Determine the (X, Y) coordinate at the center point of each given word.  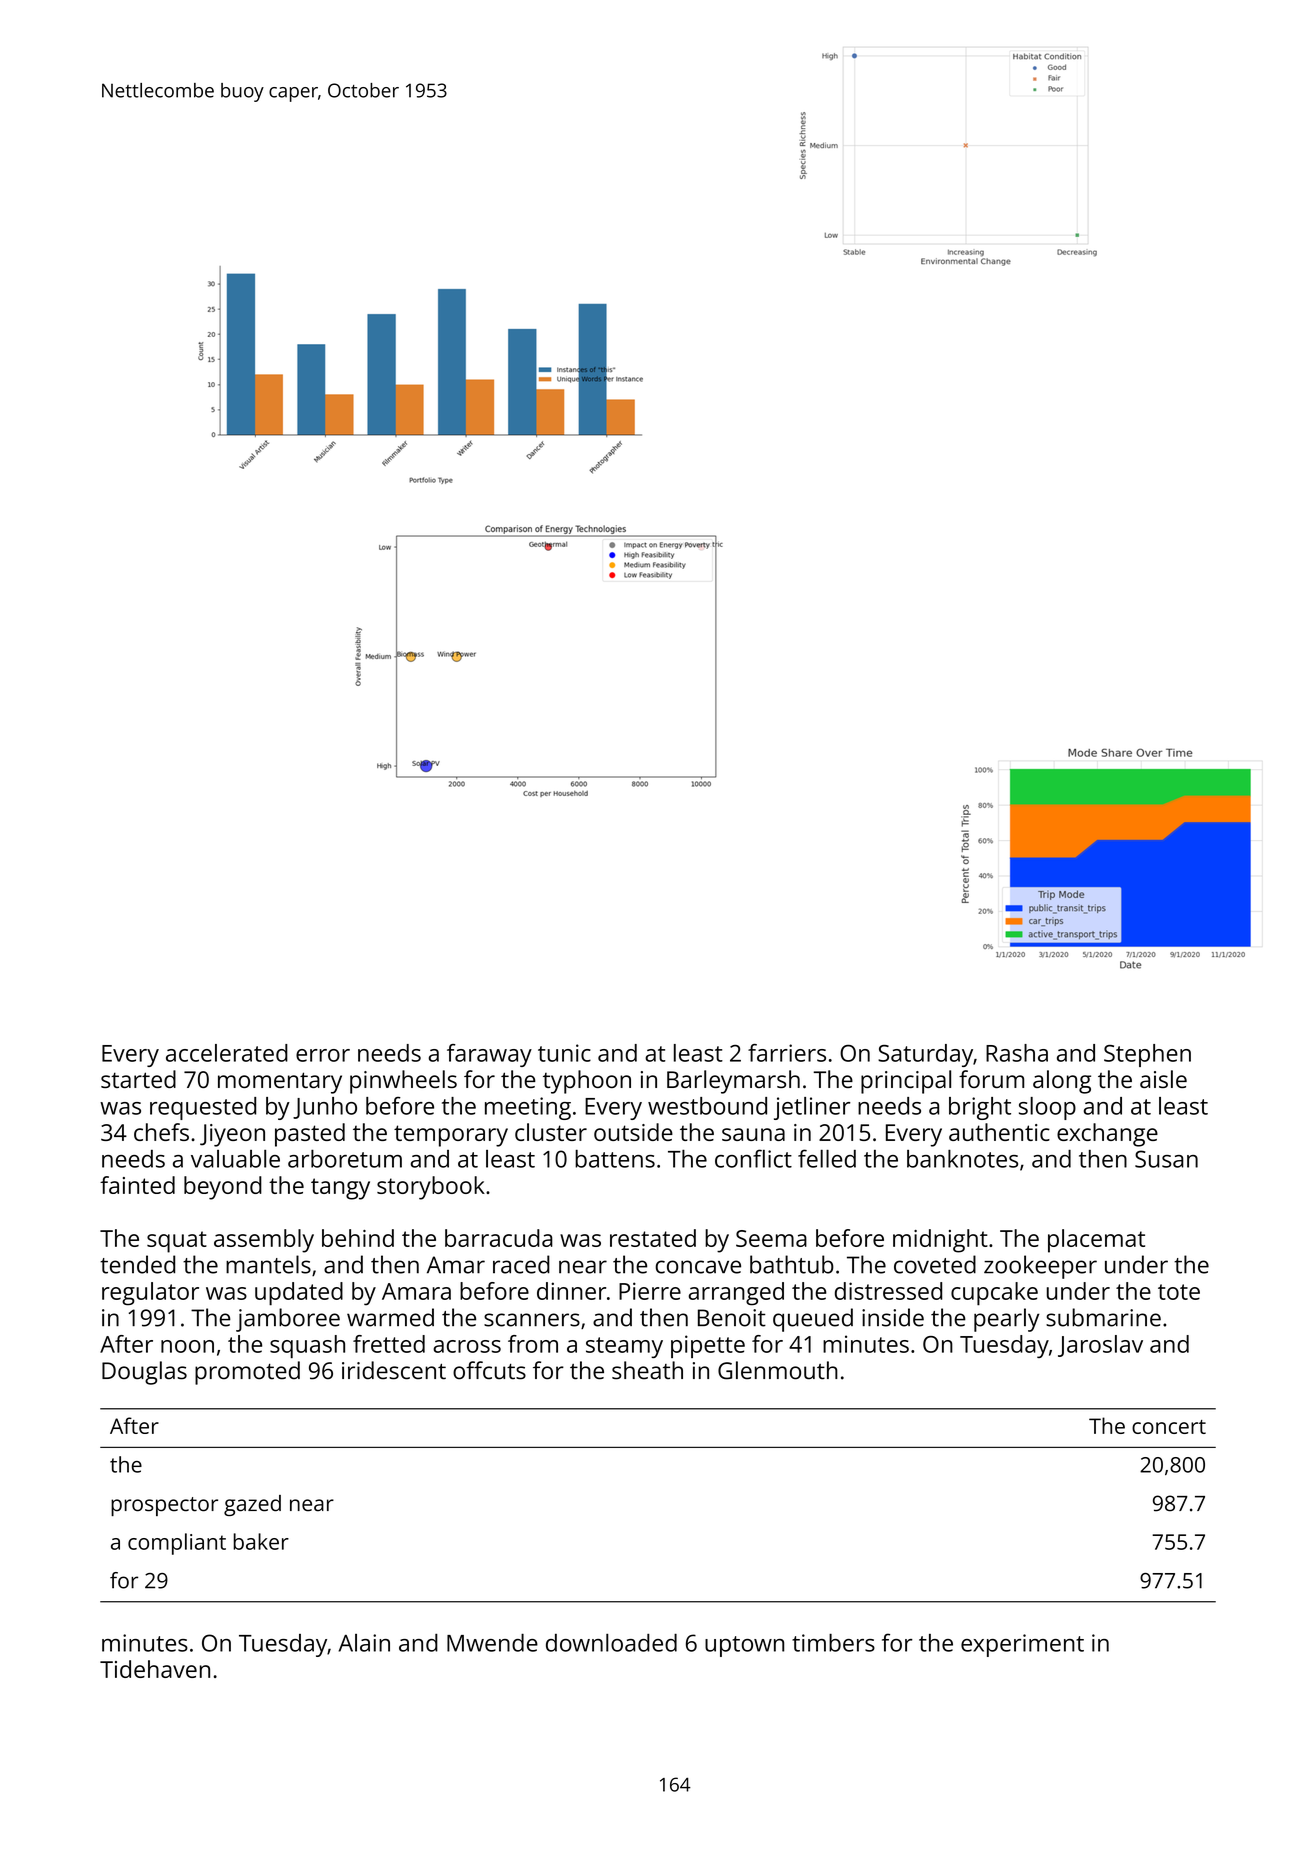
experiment (1022, 1645)
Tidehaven (155, 1669)
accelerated (227, 1053)
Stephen (1147, 1055)
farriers (787, 1053)
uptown (744, 1646)
